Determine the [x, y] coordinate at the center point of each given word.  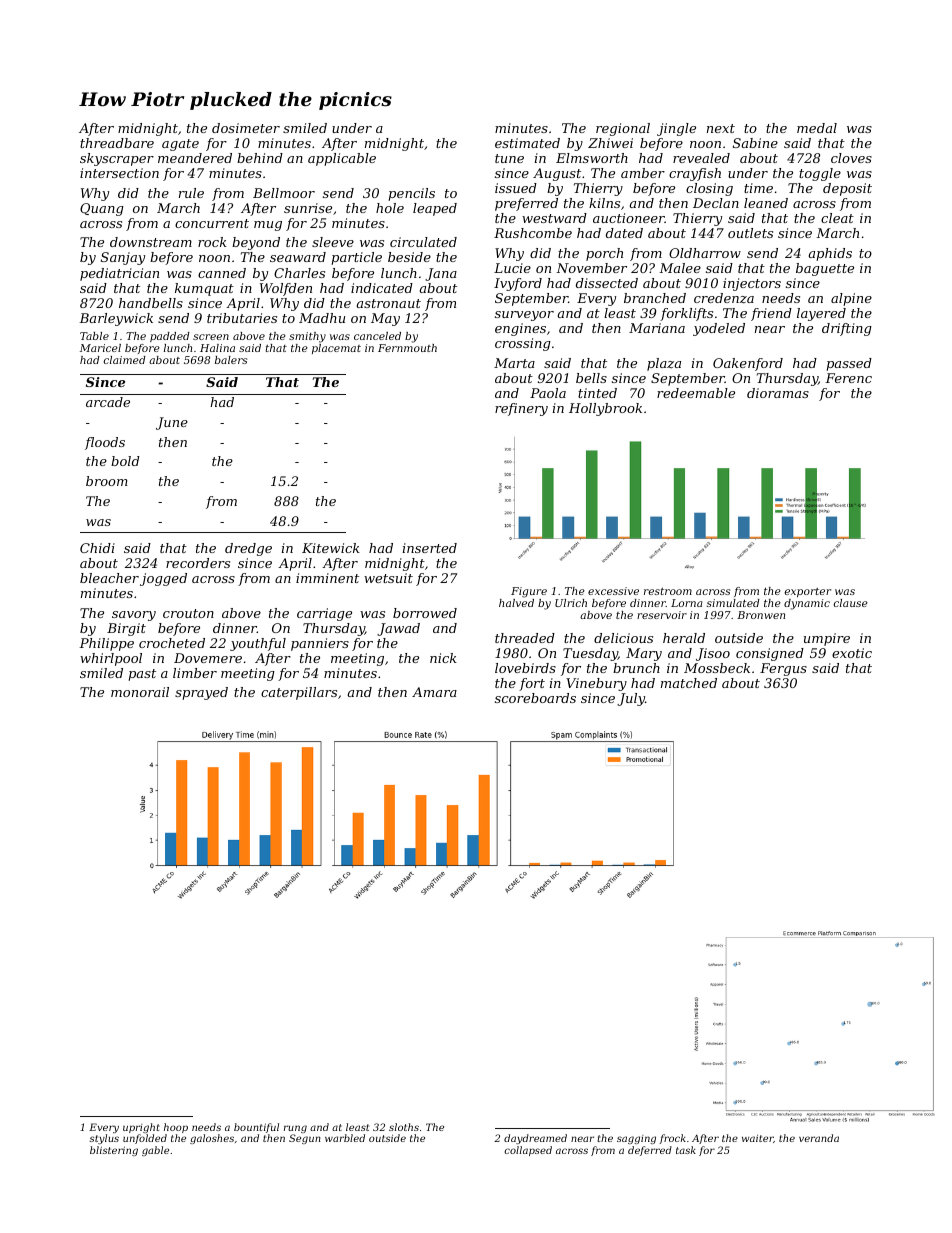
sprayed [201, 693]
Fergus [783, 669]
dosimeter [246, 128]
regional [623, 129]
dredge [248, 549]
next [721, 128]
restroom [668, 591]
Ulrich [571, 603]
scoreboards [535, 698]
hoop [176, 1128]
